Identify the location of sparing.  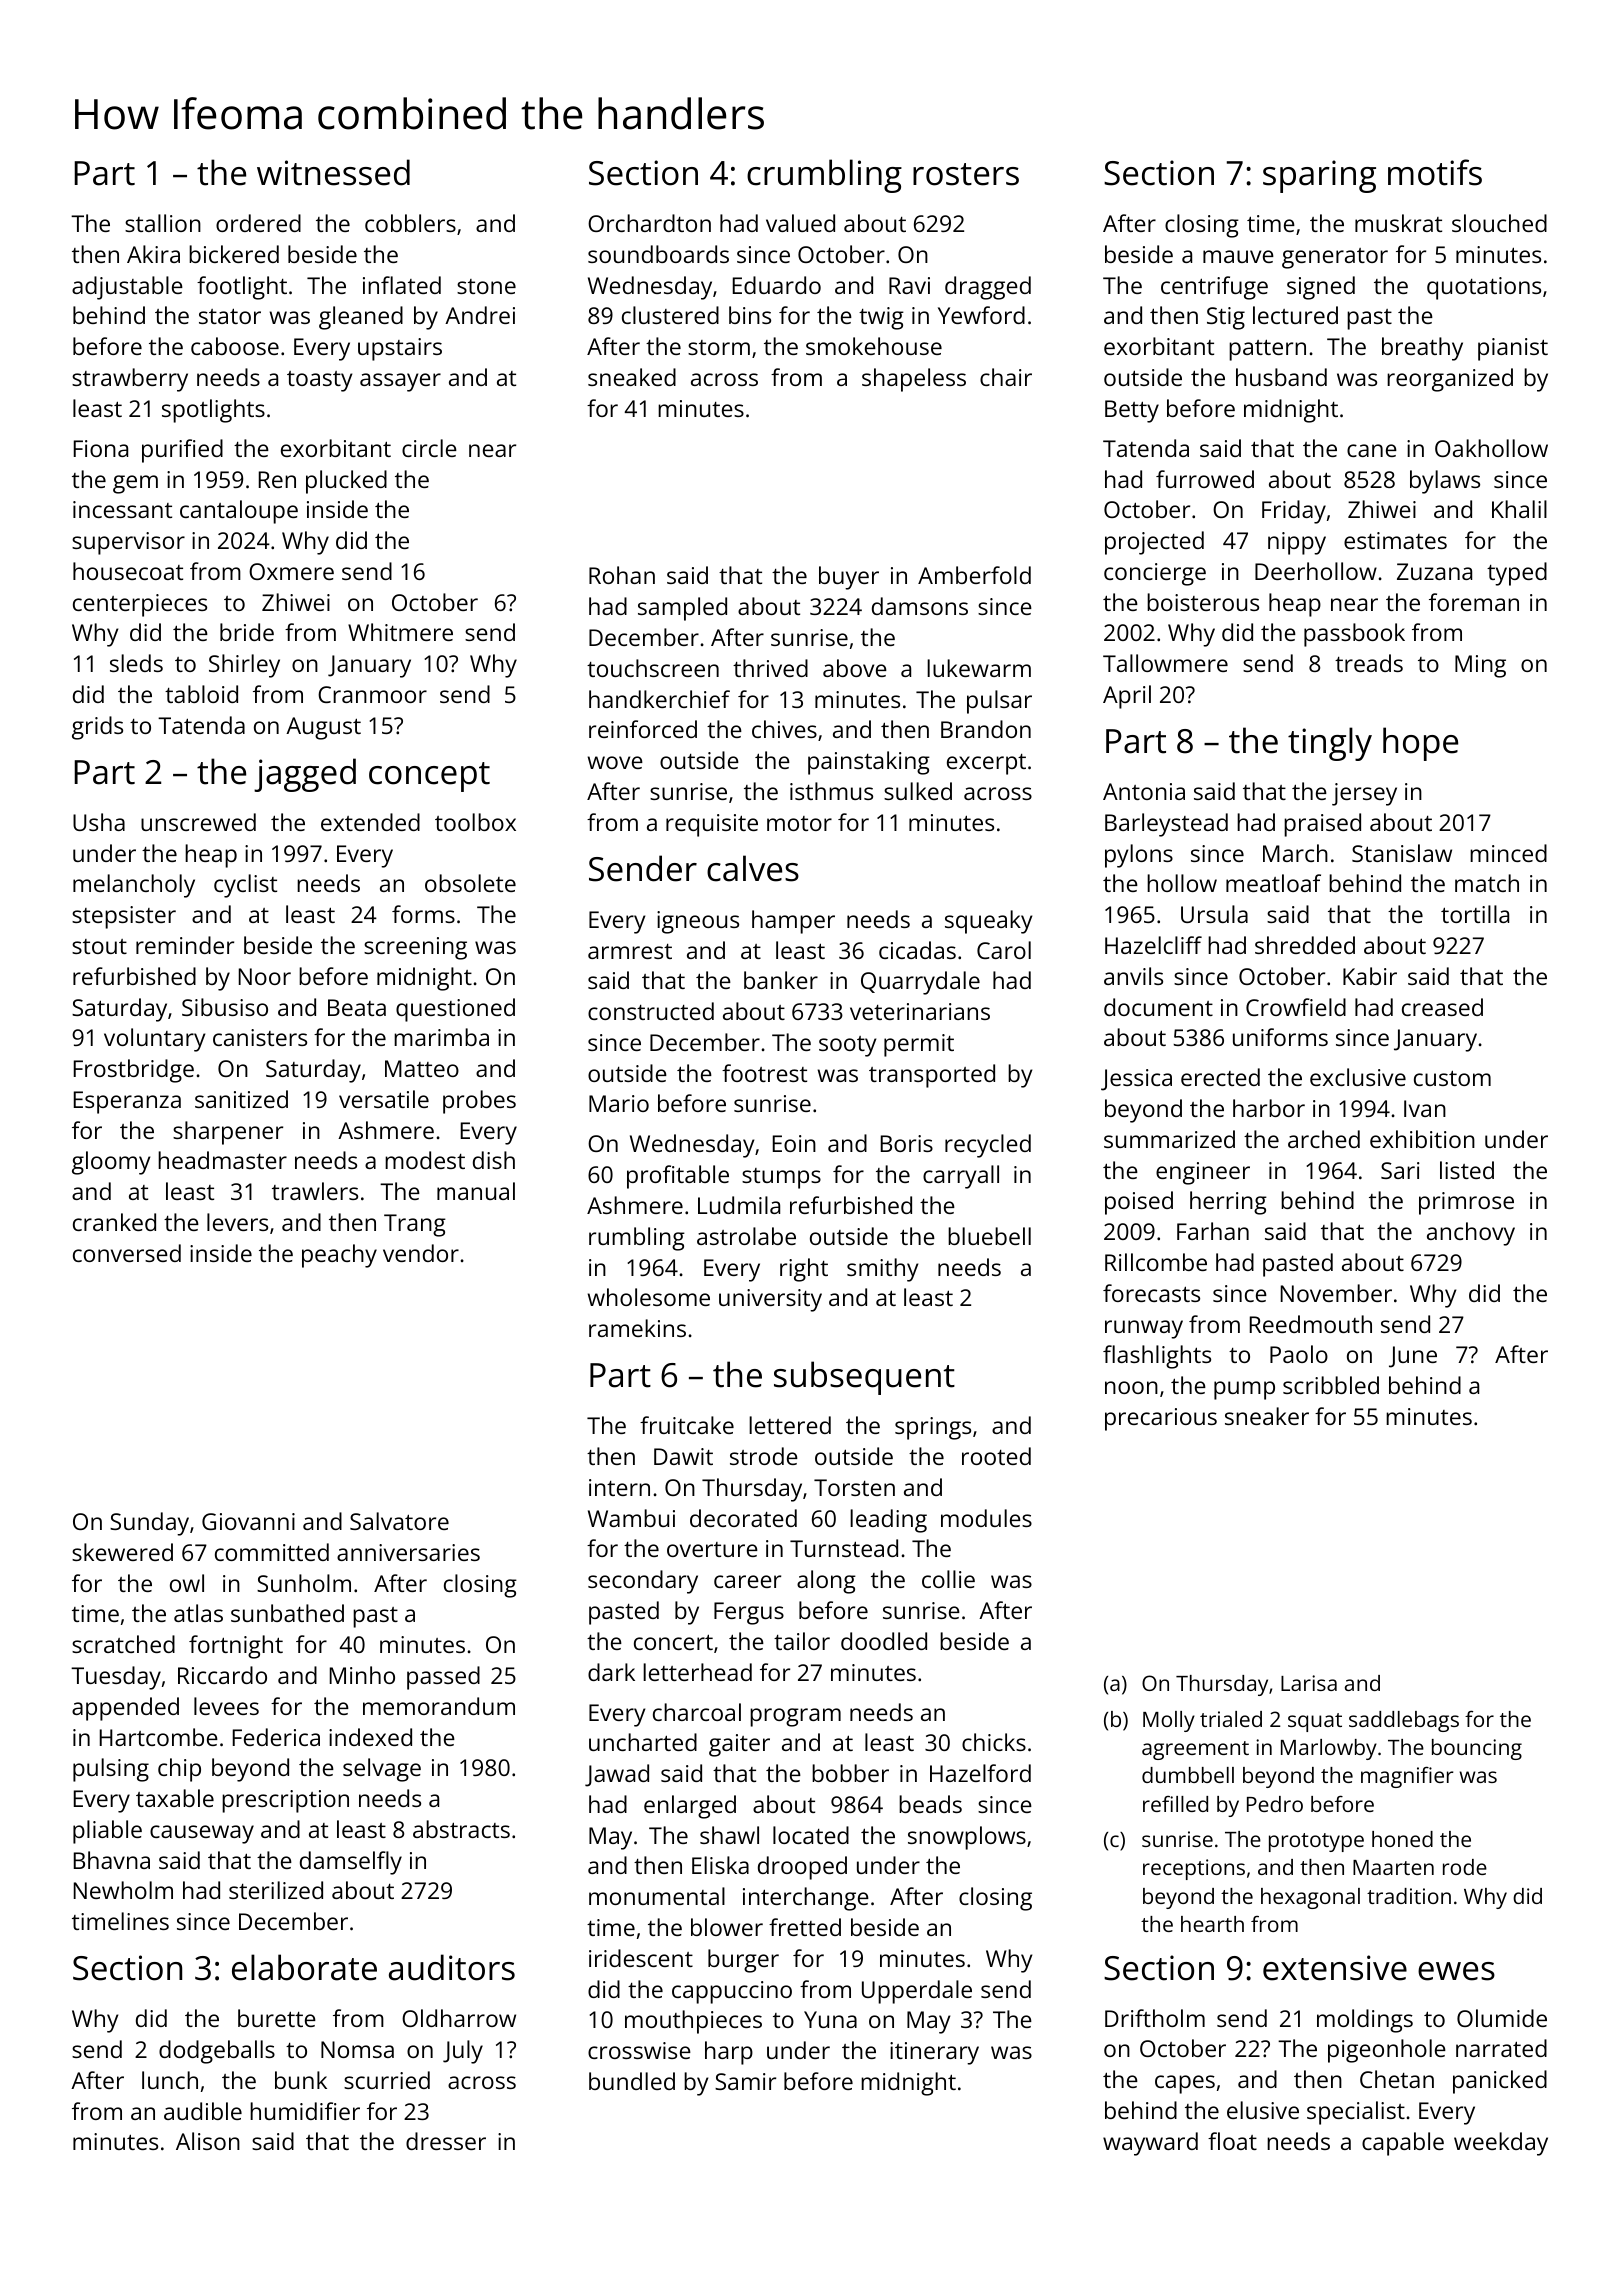
(1319, 176).
